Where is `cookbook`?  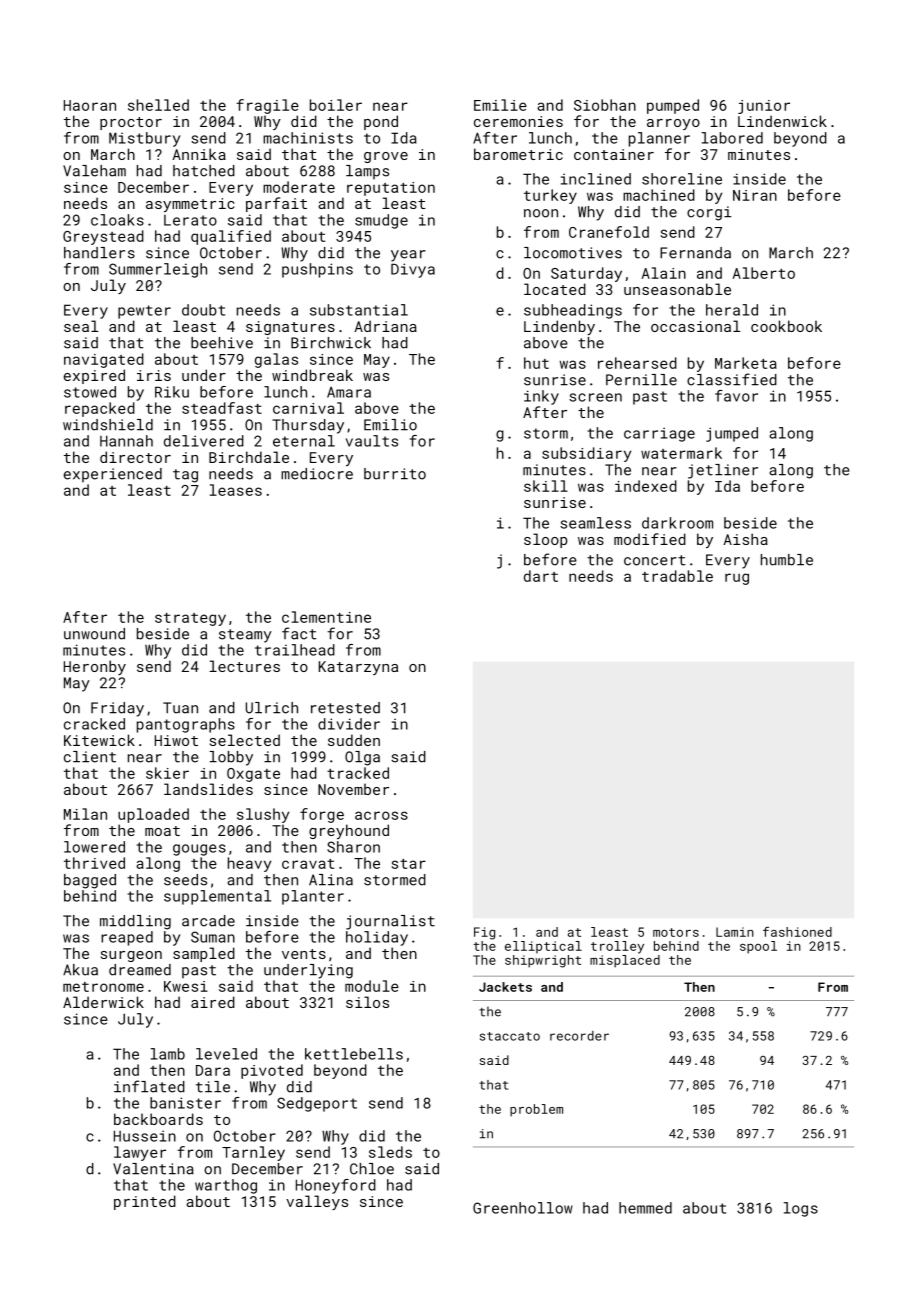
cookbook is located at coordinates (786, 326).
